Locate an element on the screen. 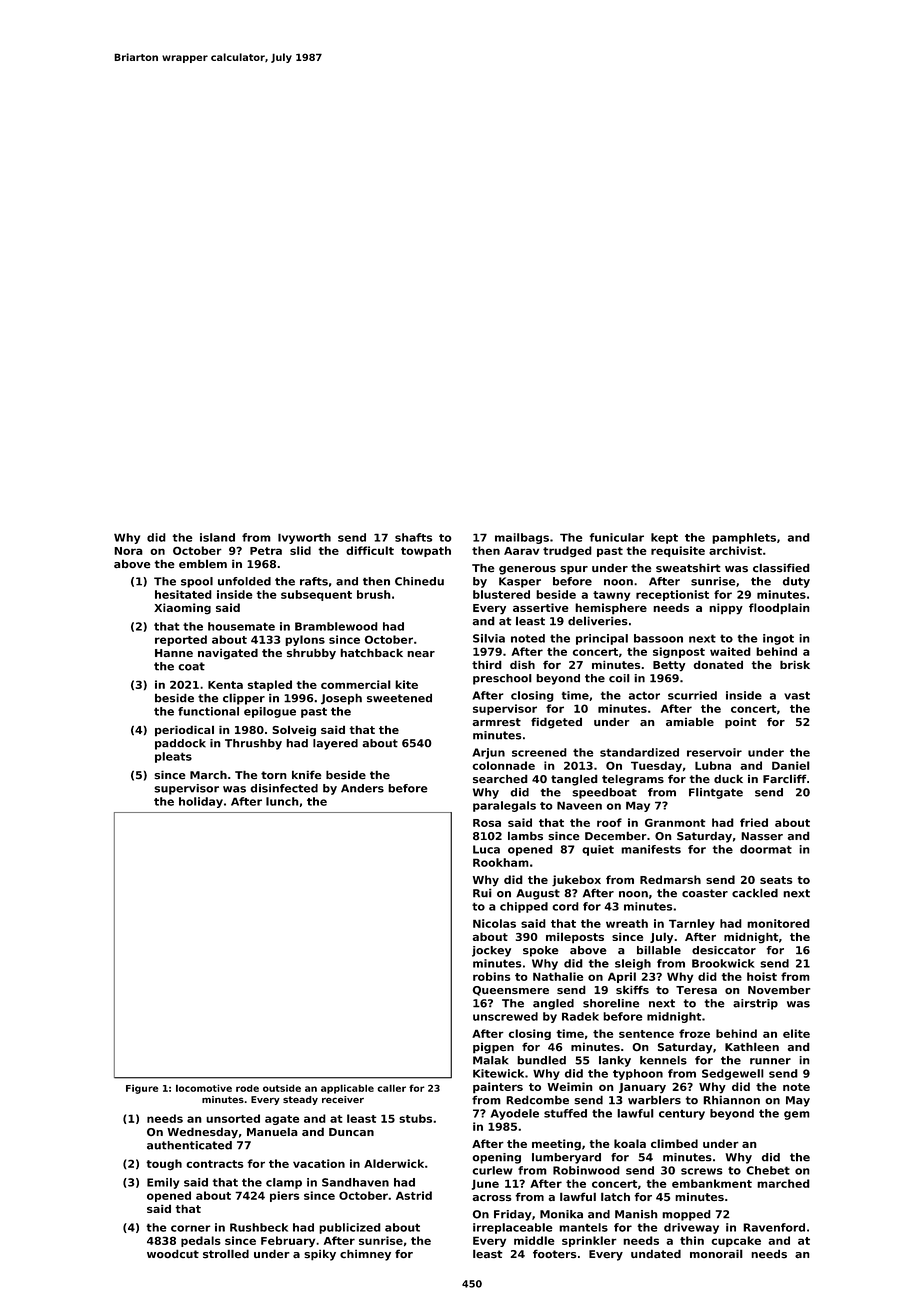 Image resolution: width=924 pixels, height=1308 pixels. island is located at coordinates (217, 537).
